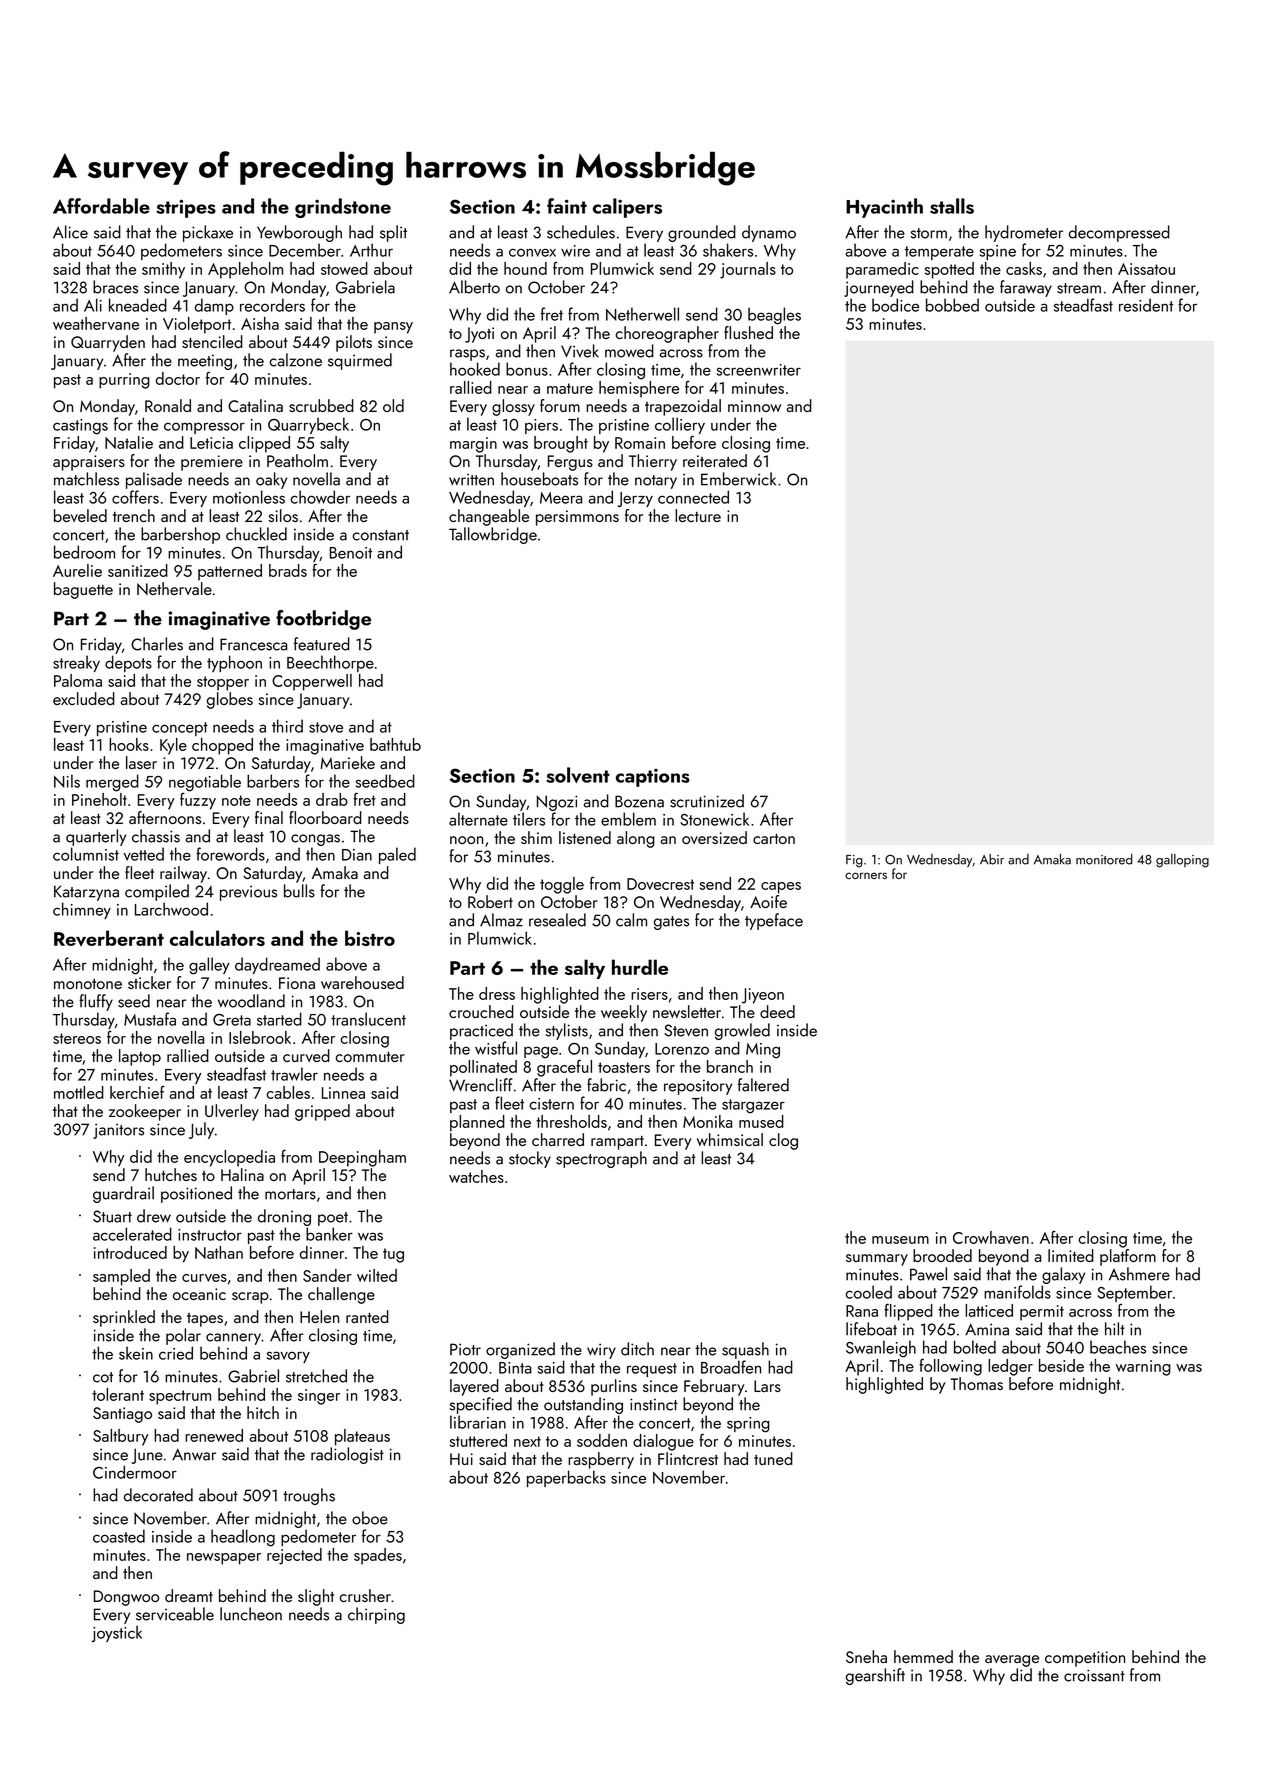 This screenshot has height=1791, width=1267. What do you see at coordinates (1094, 1675) in the screenshot?
I see `croissant` at bounding box center [1094, 1675].
